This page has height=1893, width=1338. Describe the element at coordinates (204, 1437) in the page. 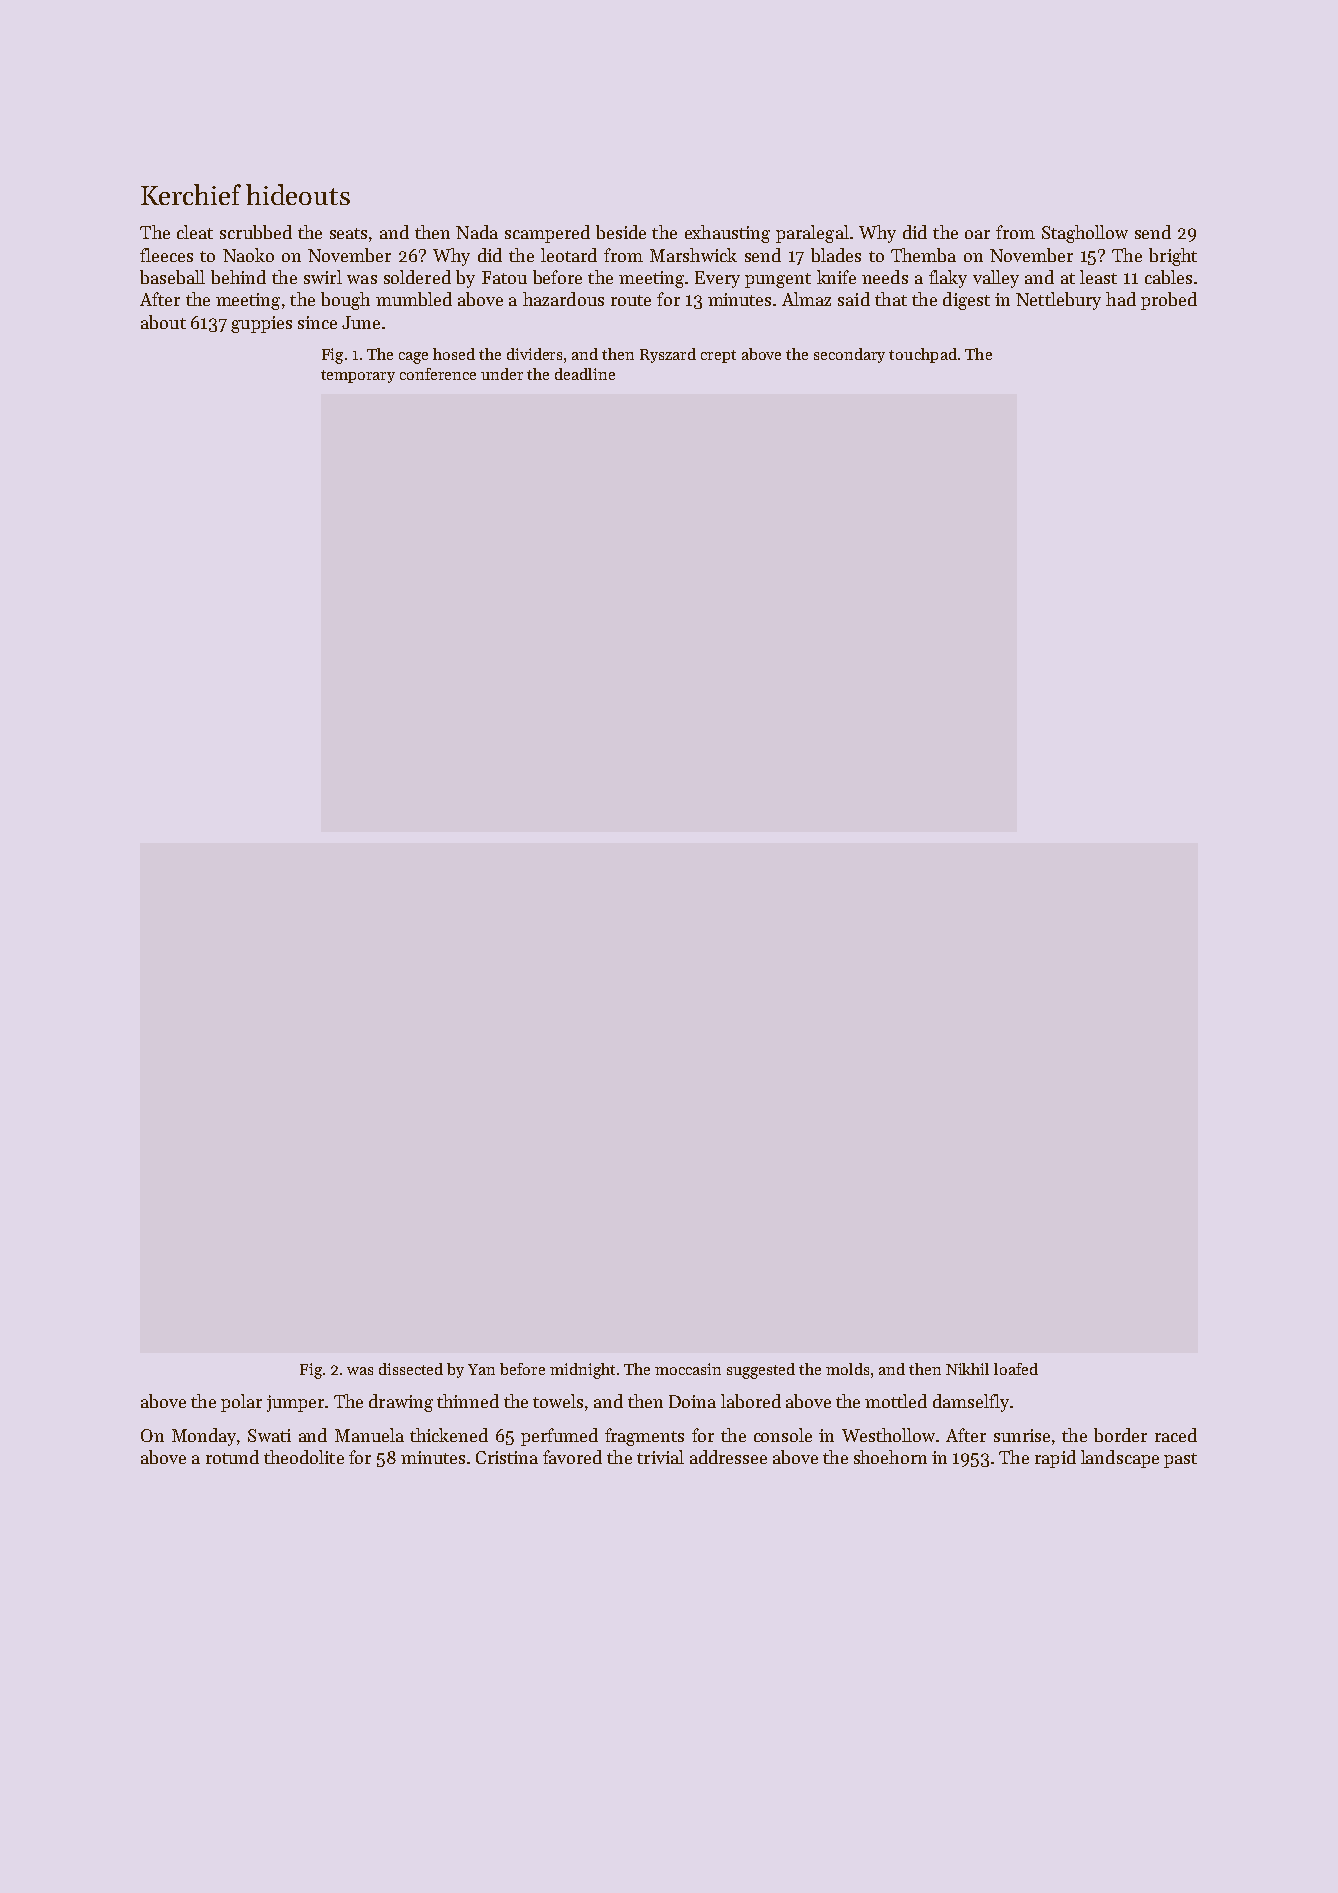

I see `Monday` at that location.
